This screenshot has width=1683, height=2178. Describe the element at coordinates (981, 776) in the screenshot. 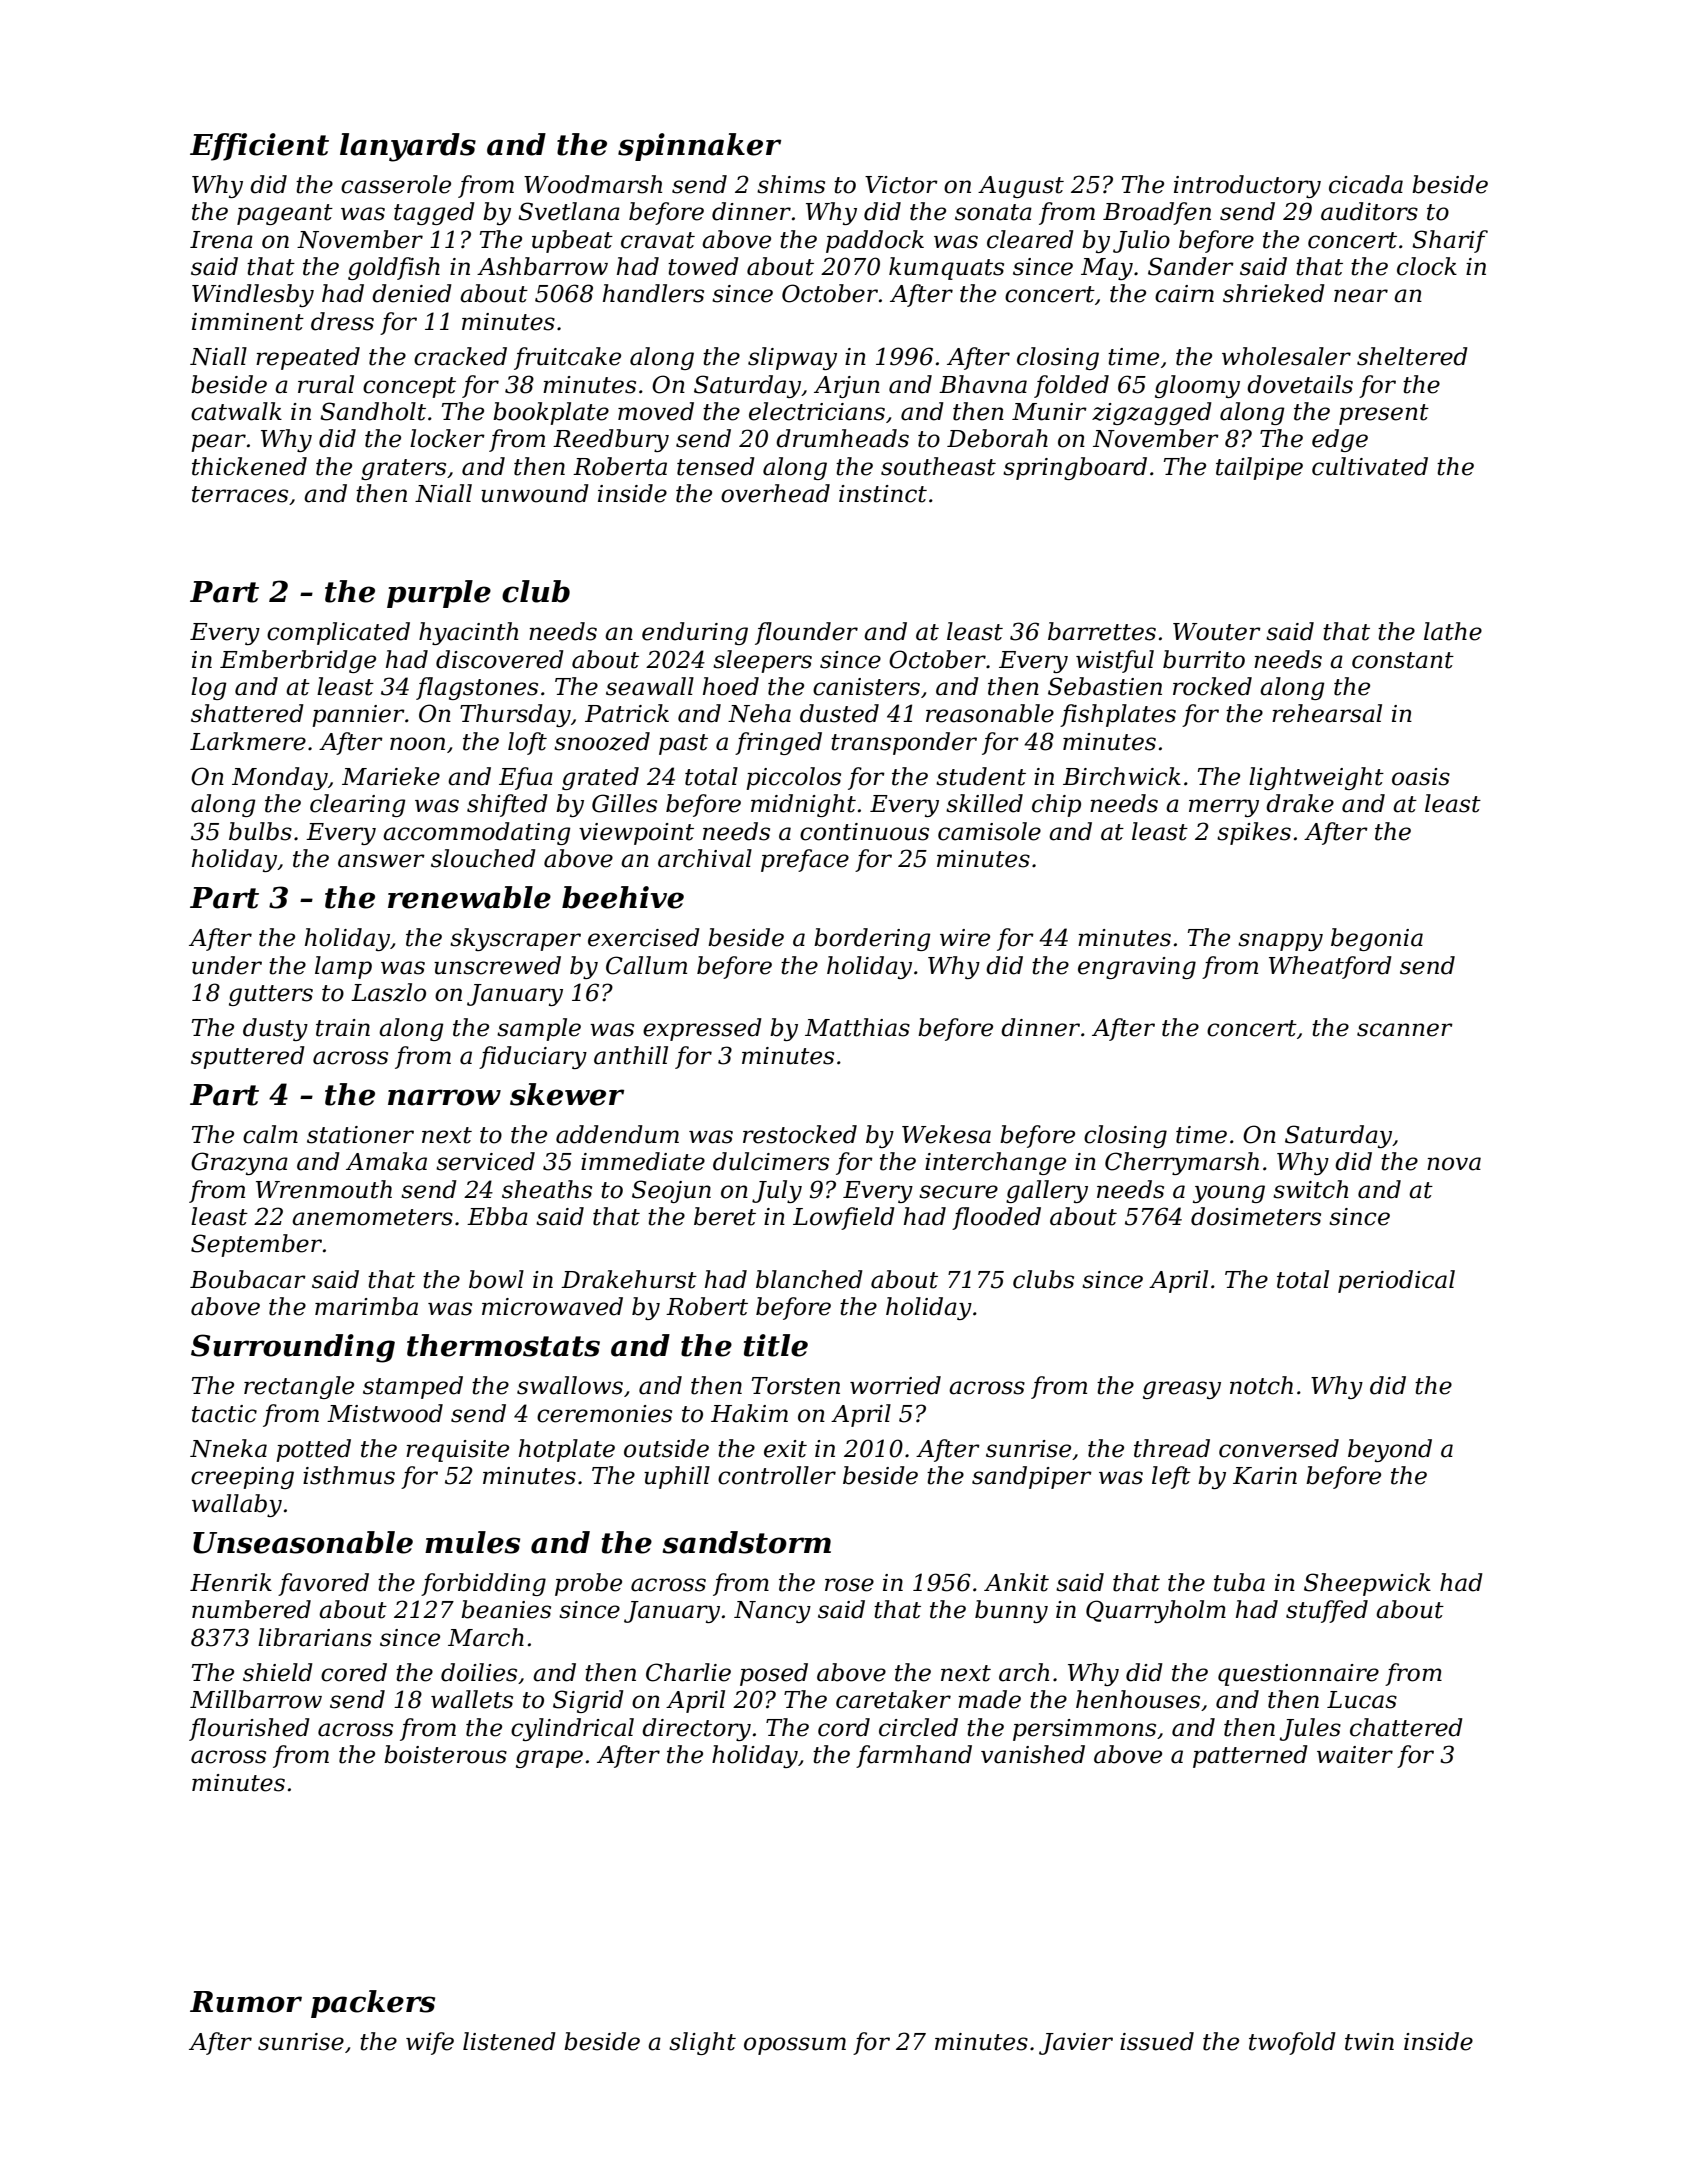

I see `student` at that location.
